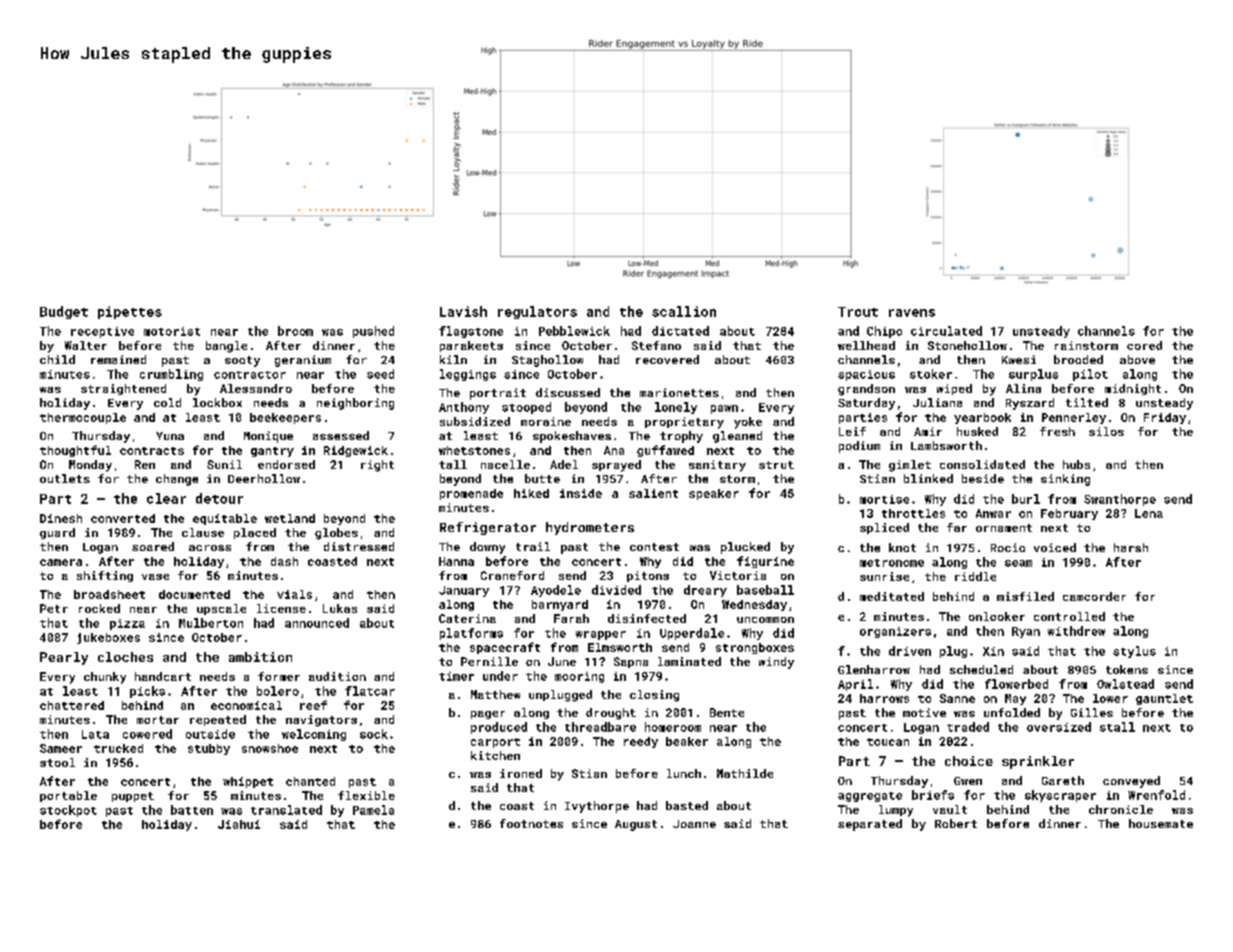  I want to click on basted, so click(687, 805).
